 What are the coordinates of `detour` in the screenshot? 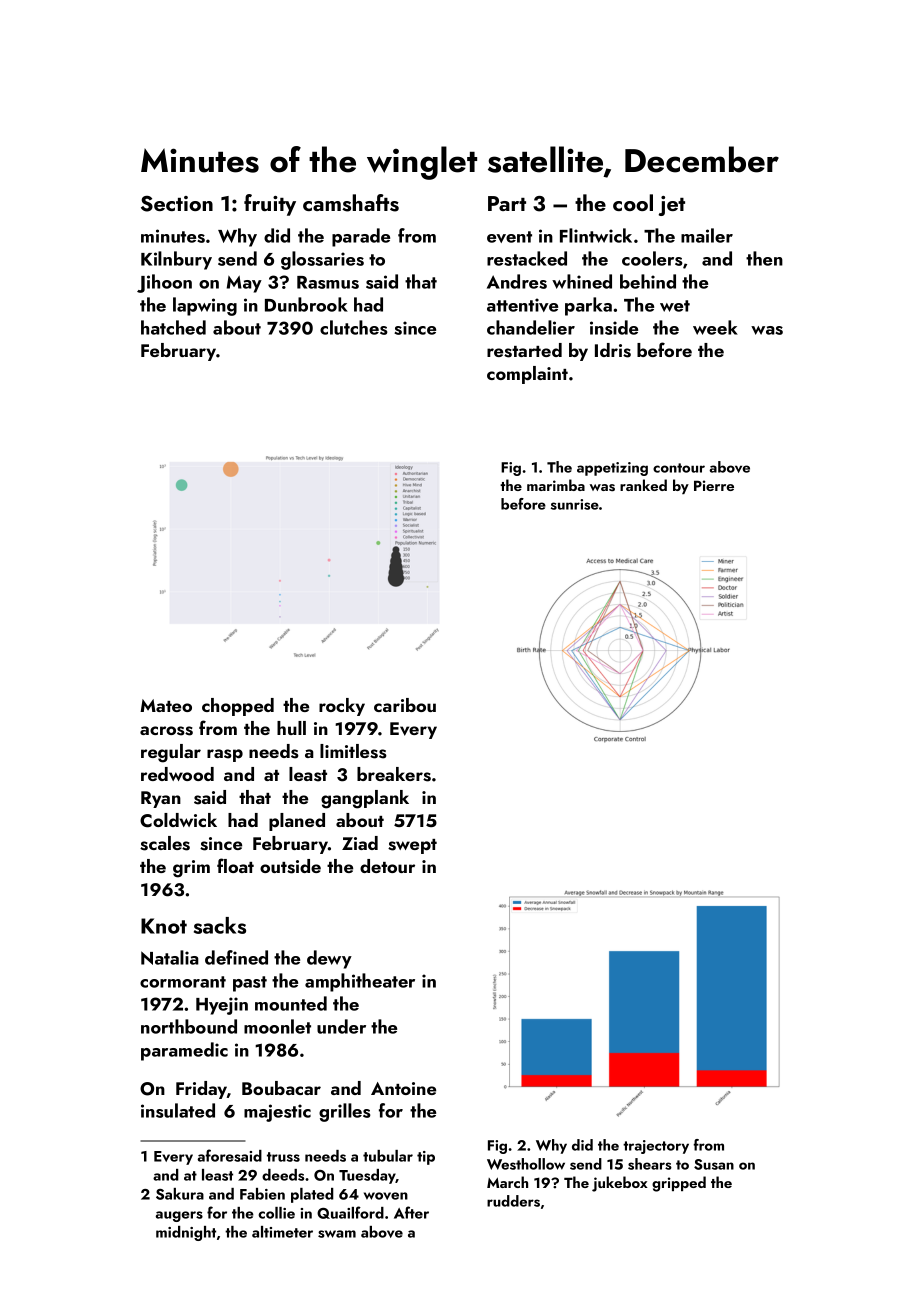 It's located at (387, 866).
